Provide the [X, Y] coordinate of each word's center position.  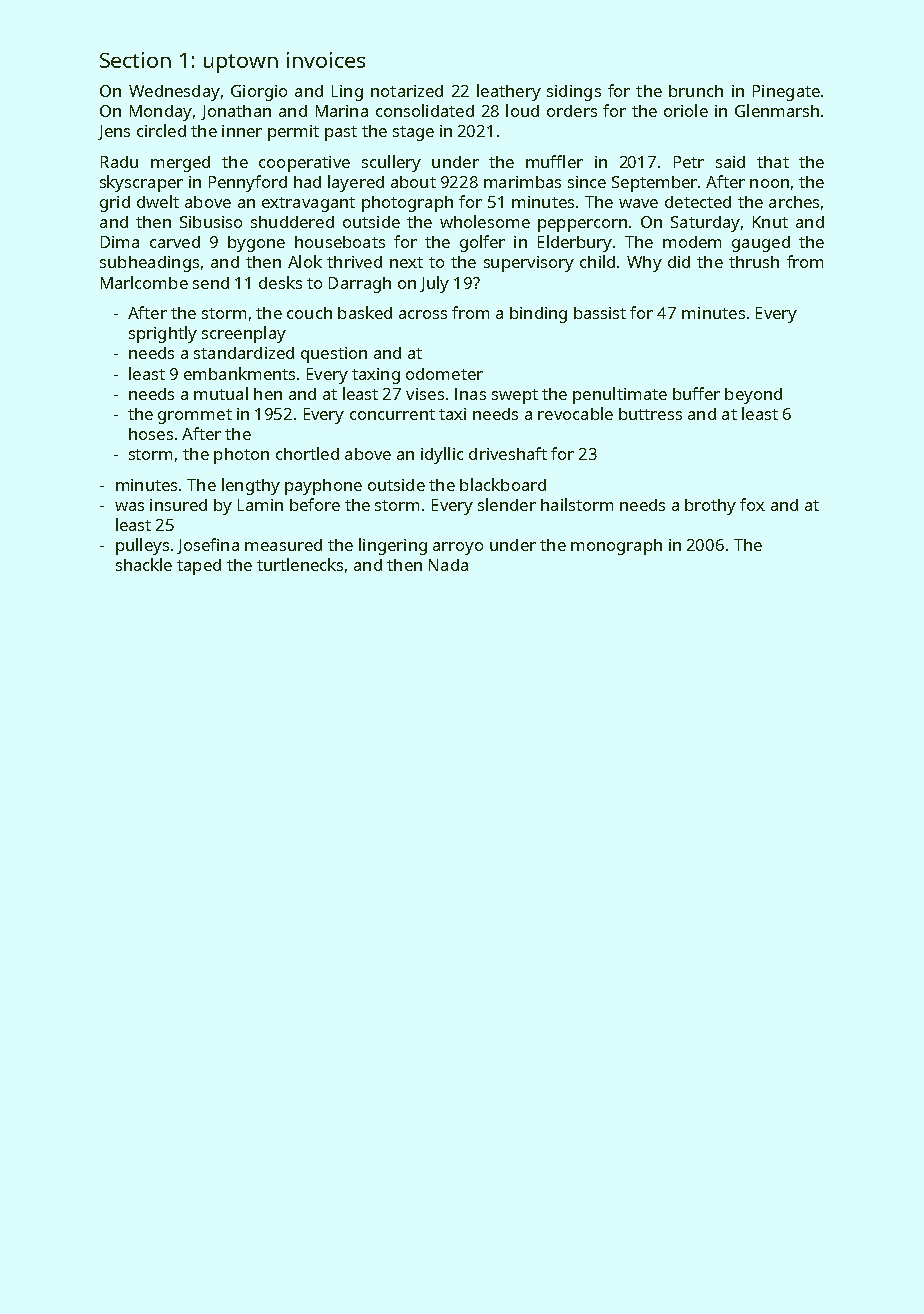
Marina [342, 111]
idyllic [442, 455]
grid [115, 204]
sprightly [163, 334]
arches [794, 202]
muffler [554, 161]
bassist [600, 313]
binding [538, 315]
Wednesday [174, 93]
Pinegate [786, 93]
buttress [650, 414]
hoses [151, 434]
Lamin [260, 505]
